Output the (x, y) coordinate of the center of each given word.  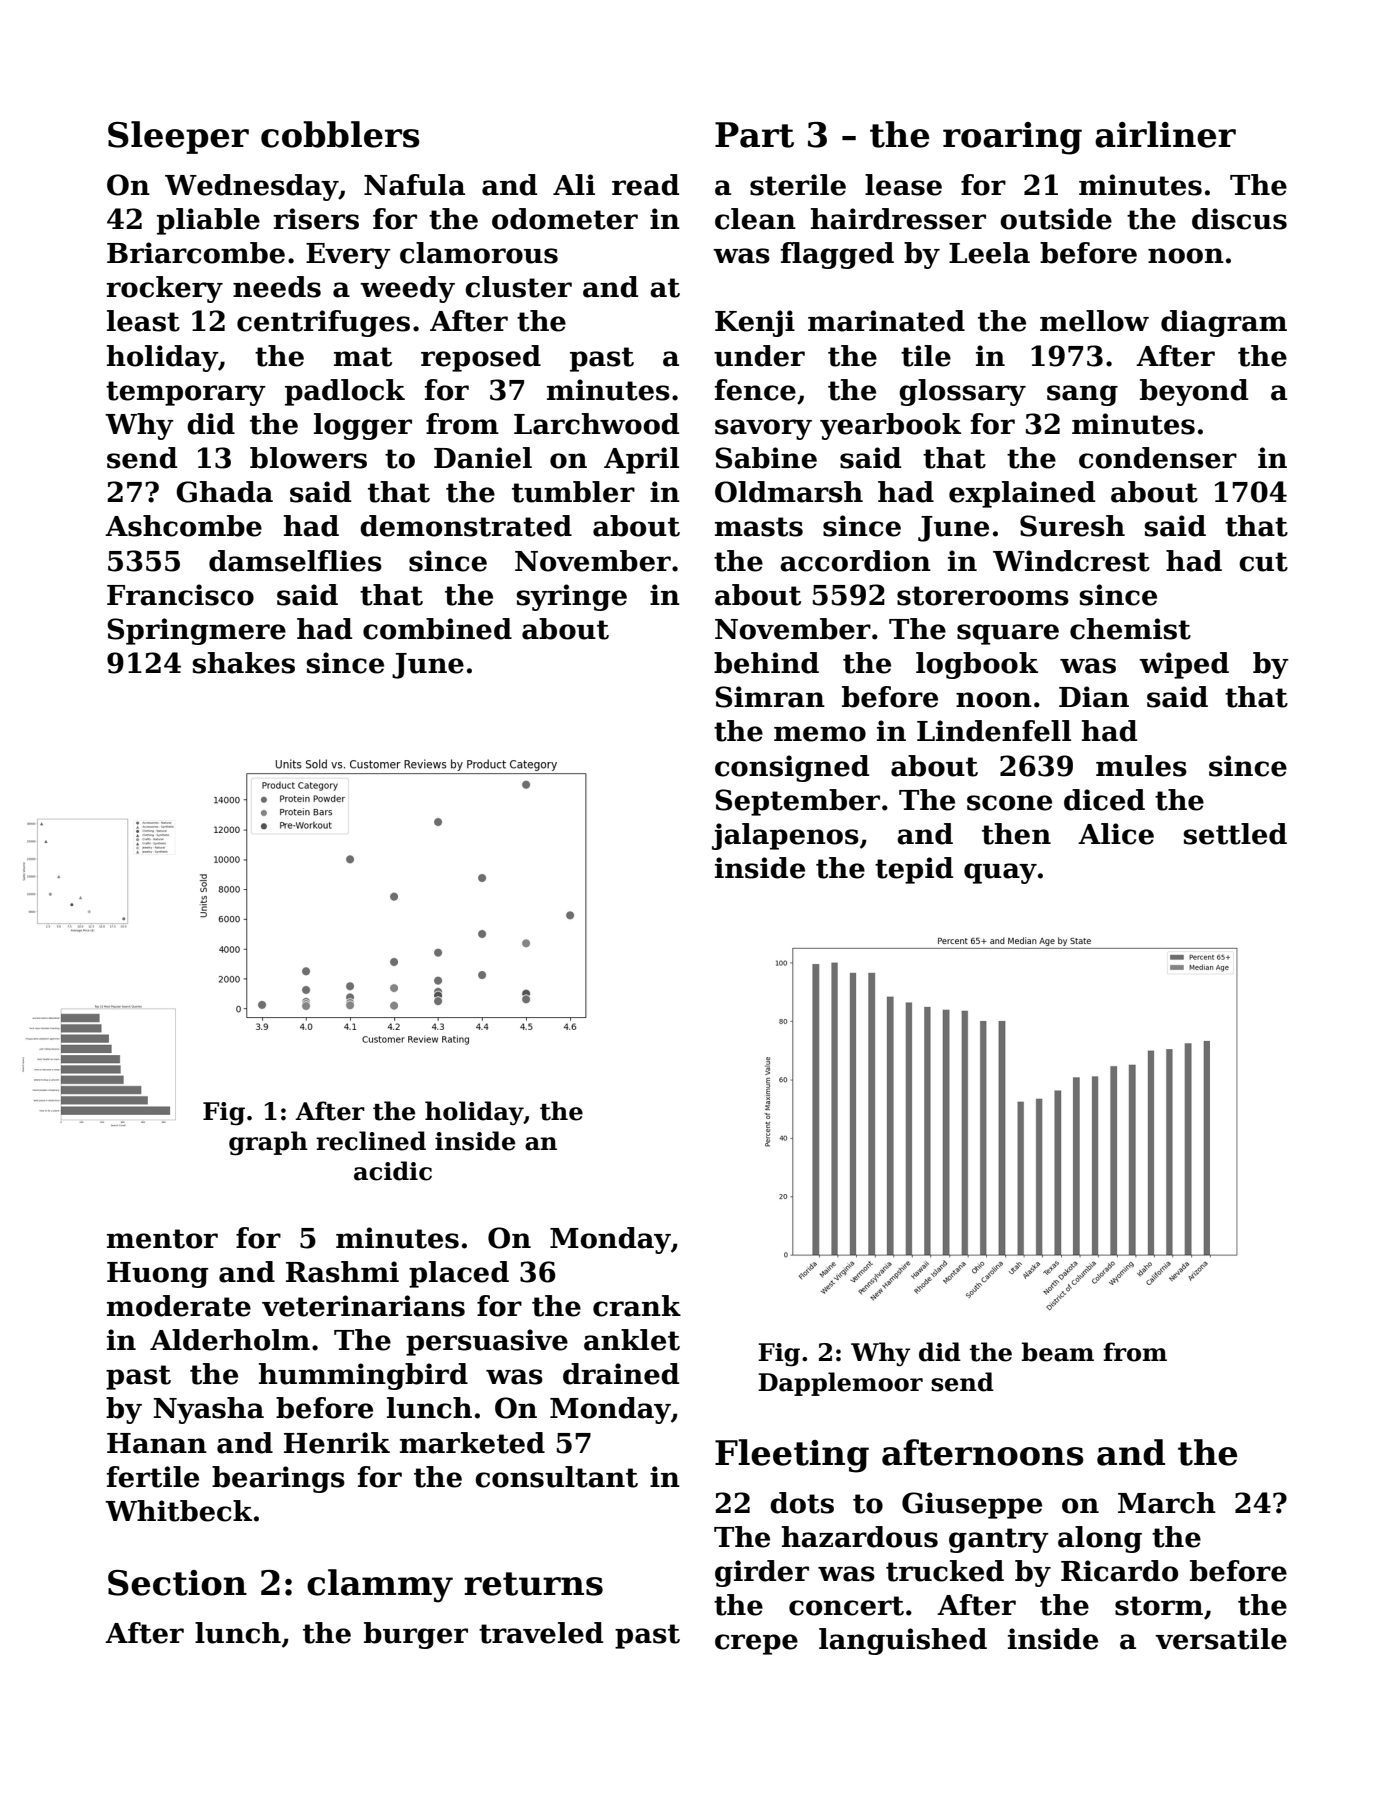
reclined (371, 1141)
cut (1263, 562)
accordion (855, 561)
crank (637, 1306)
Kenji (755, 323)
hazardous (860, 1537)
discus (1239, 219)
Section (177, 1583)
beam (1058, 1352)
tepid (914, 870)
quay (1000, 873)
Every (348, 256)
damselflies (295, 561)
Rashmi (342, 1272)
